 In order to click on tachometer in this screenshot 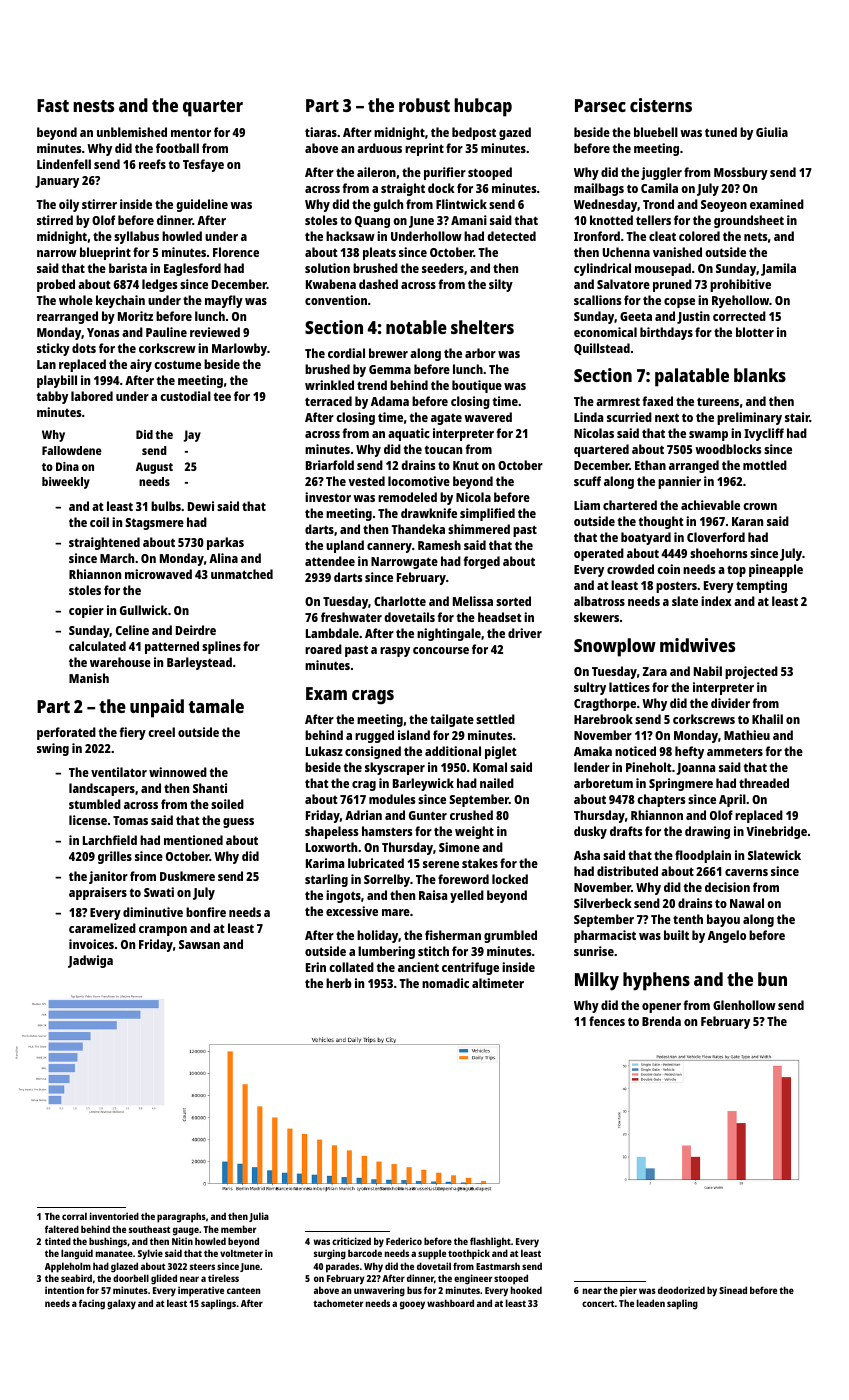, I will do `click(338, 1303)`.
